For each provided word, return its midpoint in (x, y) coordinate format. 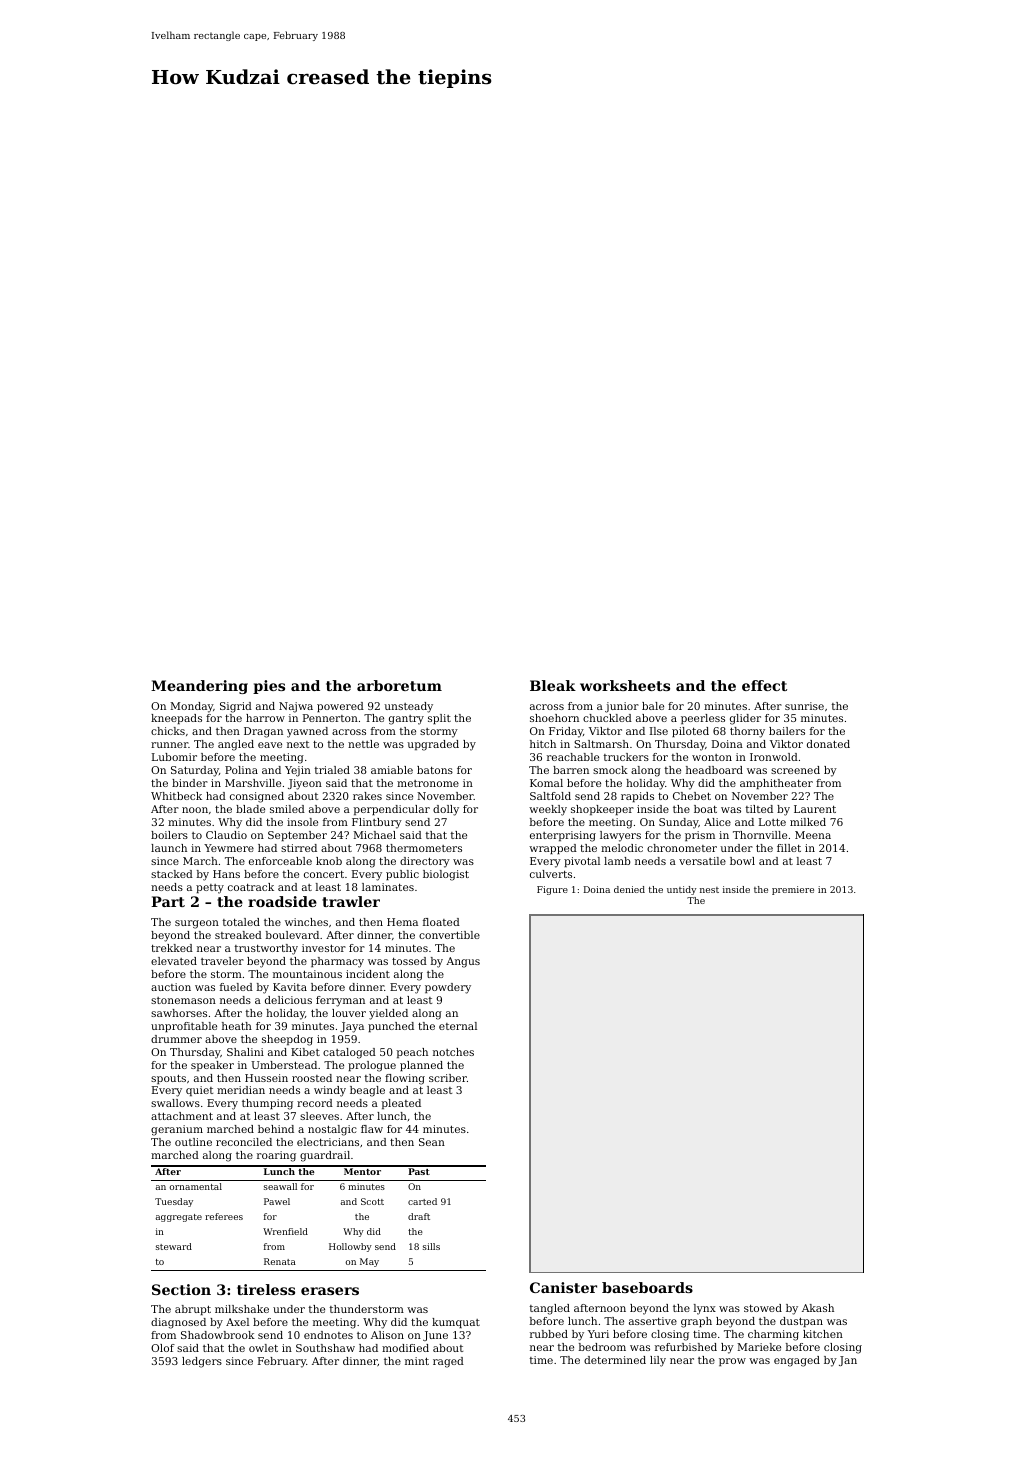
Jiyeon (305, 784)
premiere (793, 890)
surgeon (197, 924)
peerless (703, 719)
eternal (458, 1026)
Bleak (553, 685)
